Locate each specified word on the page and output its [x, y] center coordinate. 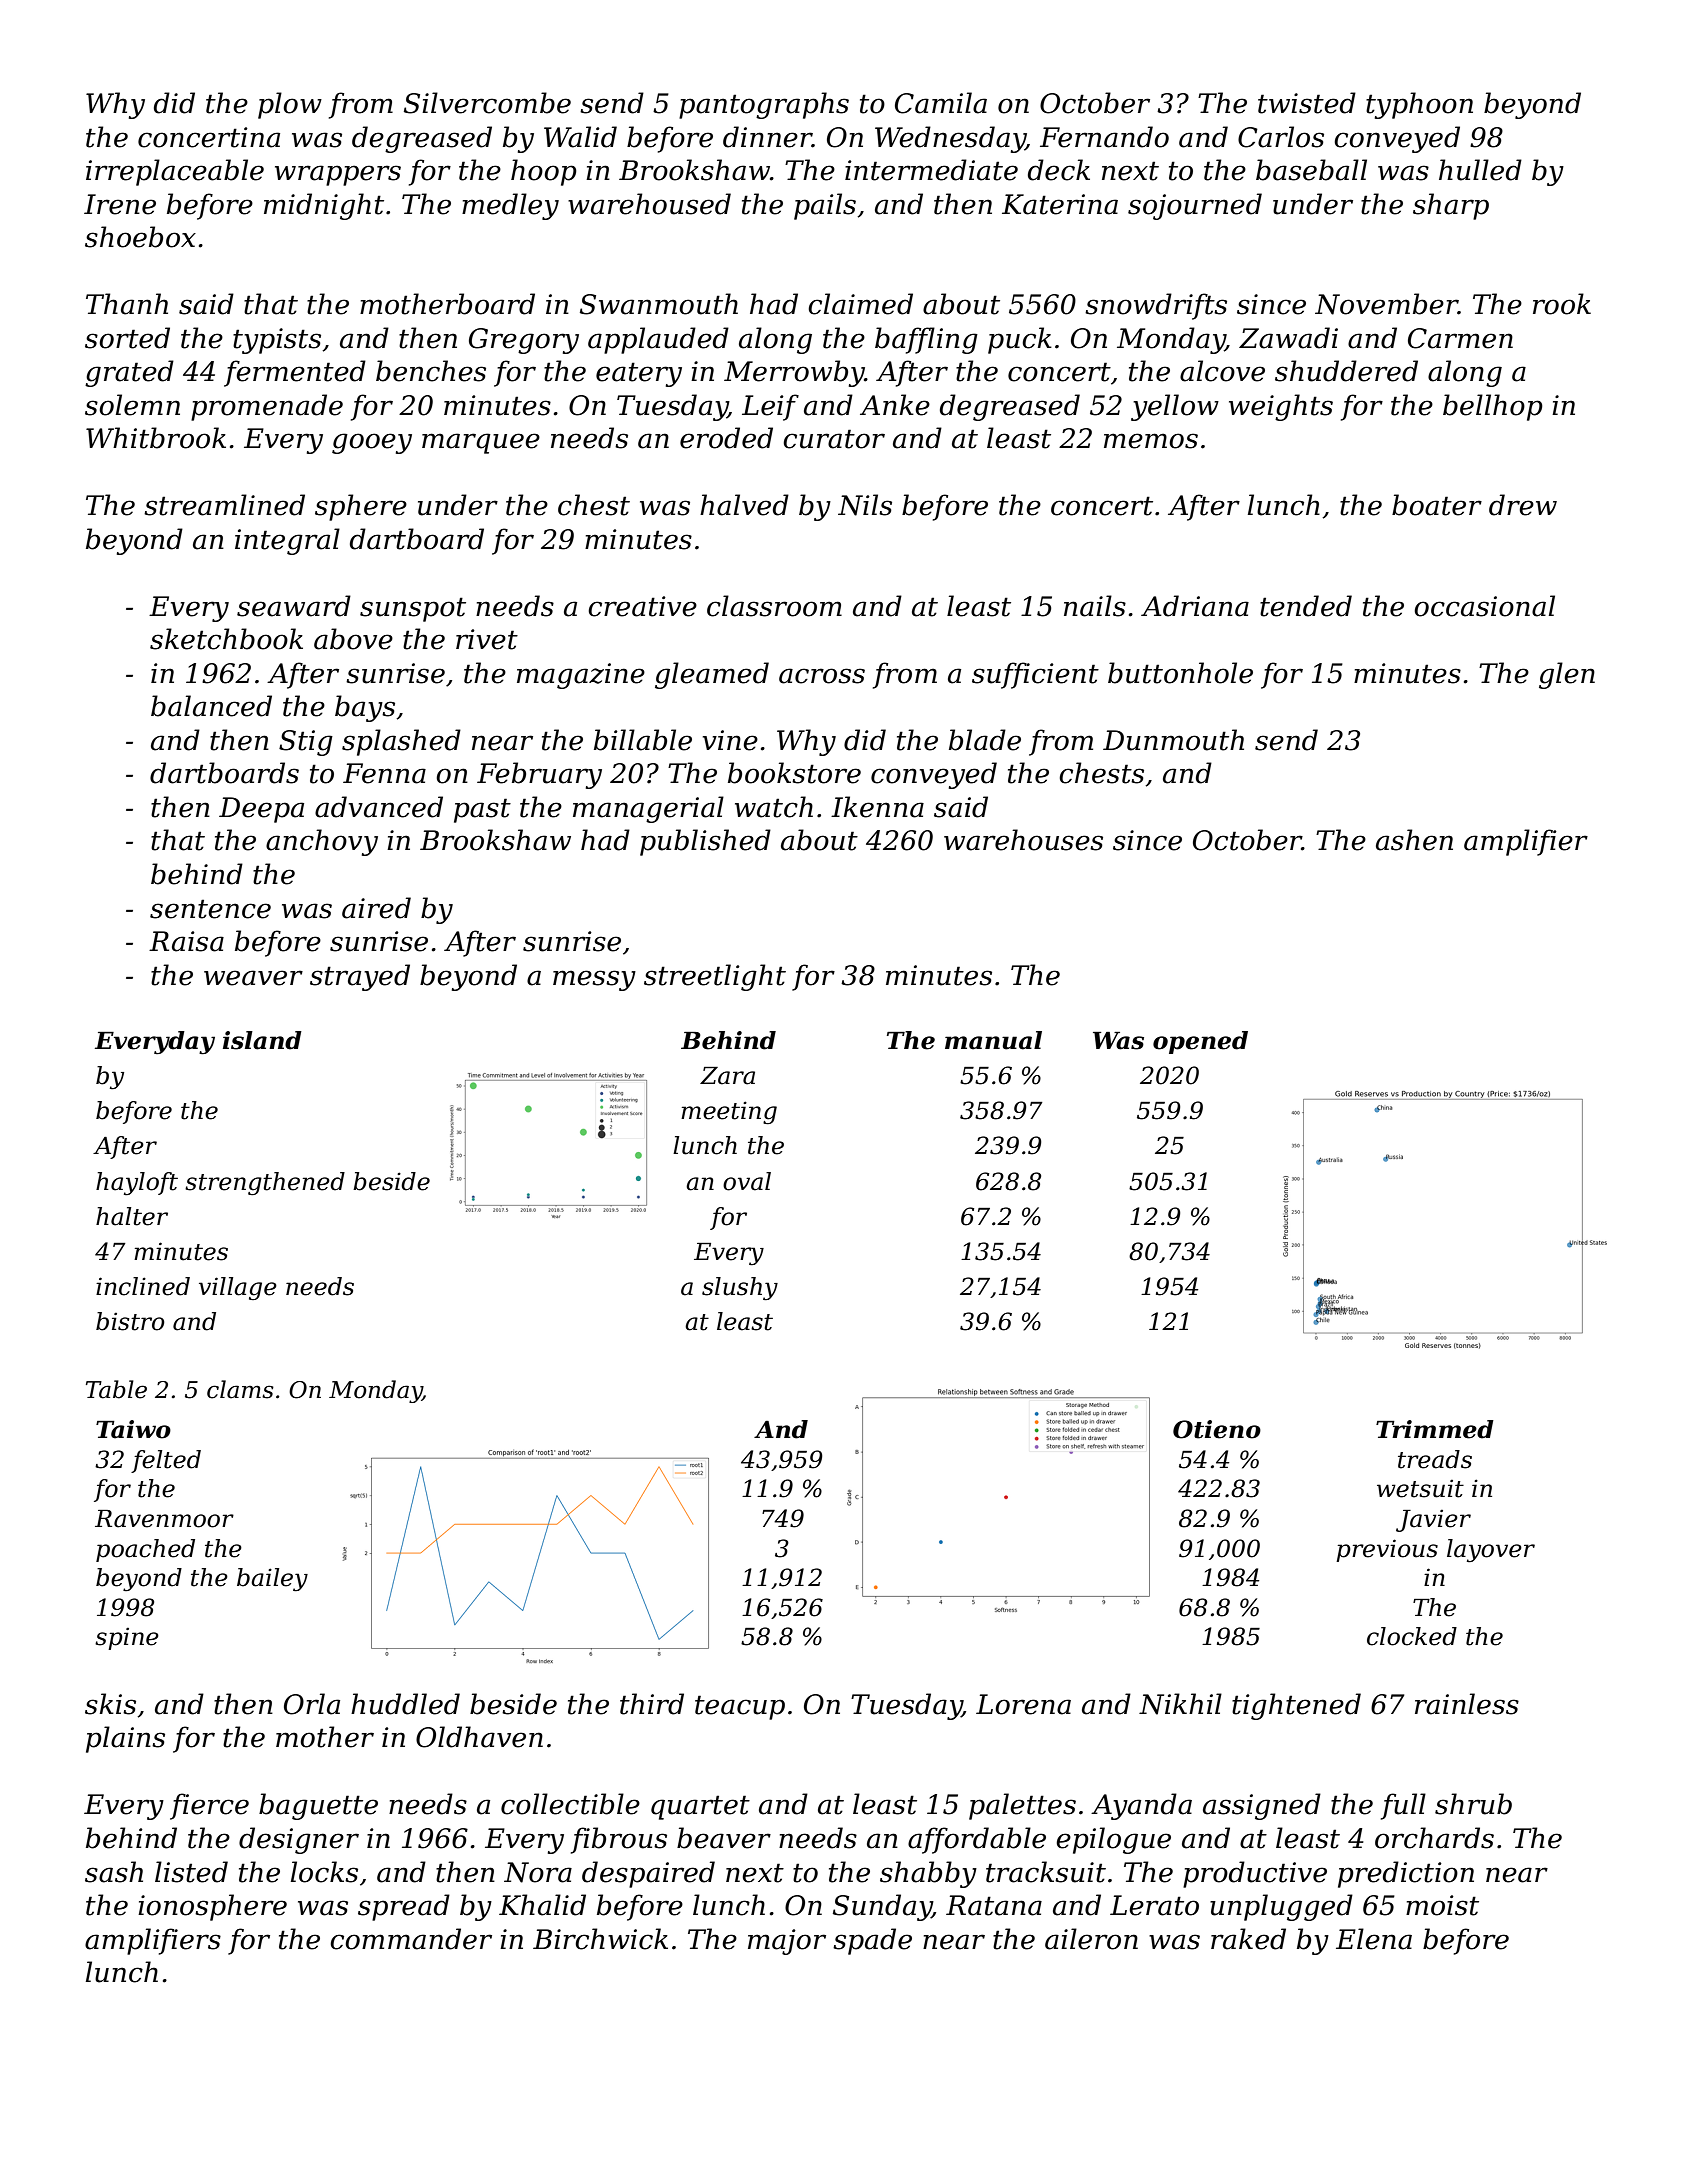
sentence [210, 909]
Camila [941, 103]
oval [747, 1181]
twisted [1307, 103]
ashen [1414, 840]
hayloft [137, 1184]
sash [114, 1872]
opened [1200, 1042]
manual [993, 1040]
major [787, 1942]
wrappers [338, 175]
